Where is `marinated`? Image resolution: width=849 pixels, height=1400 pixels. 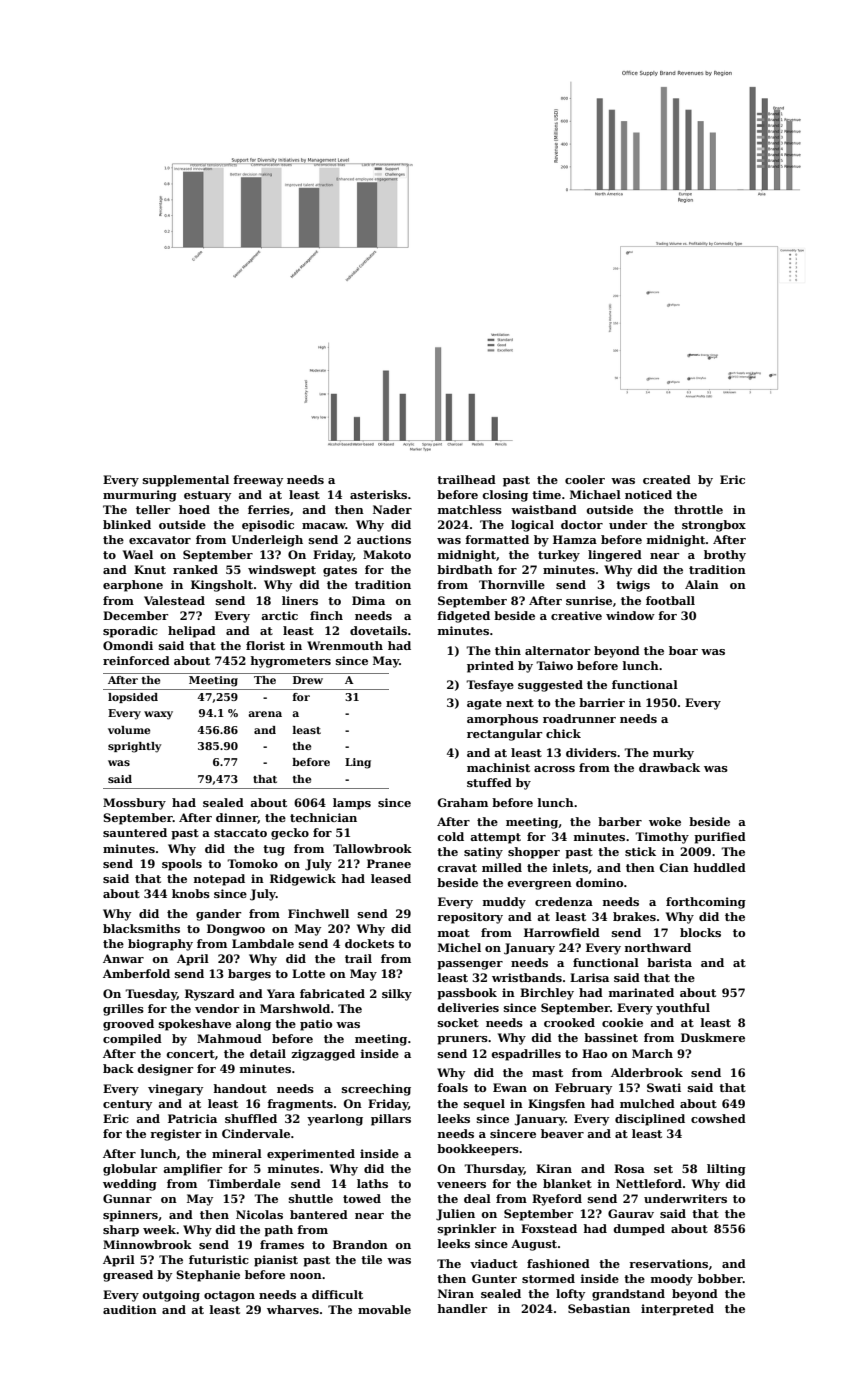
marinated is located at coordinates (641, 992).
